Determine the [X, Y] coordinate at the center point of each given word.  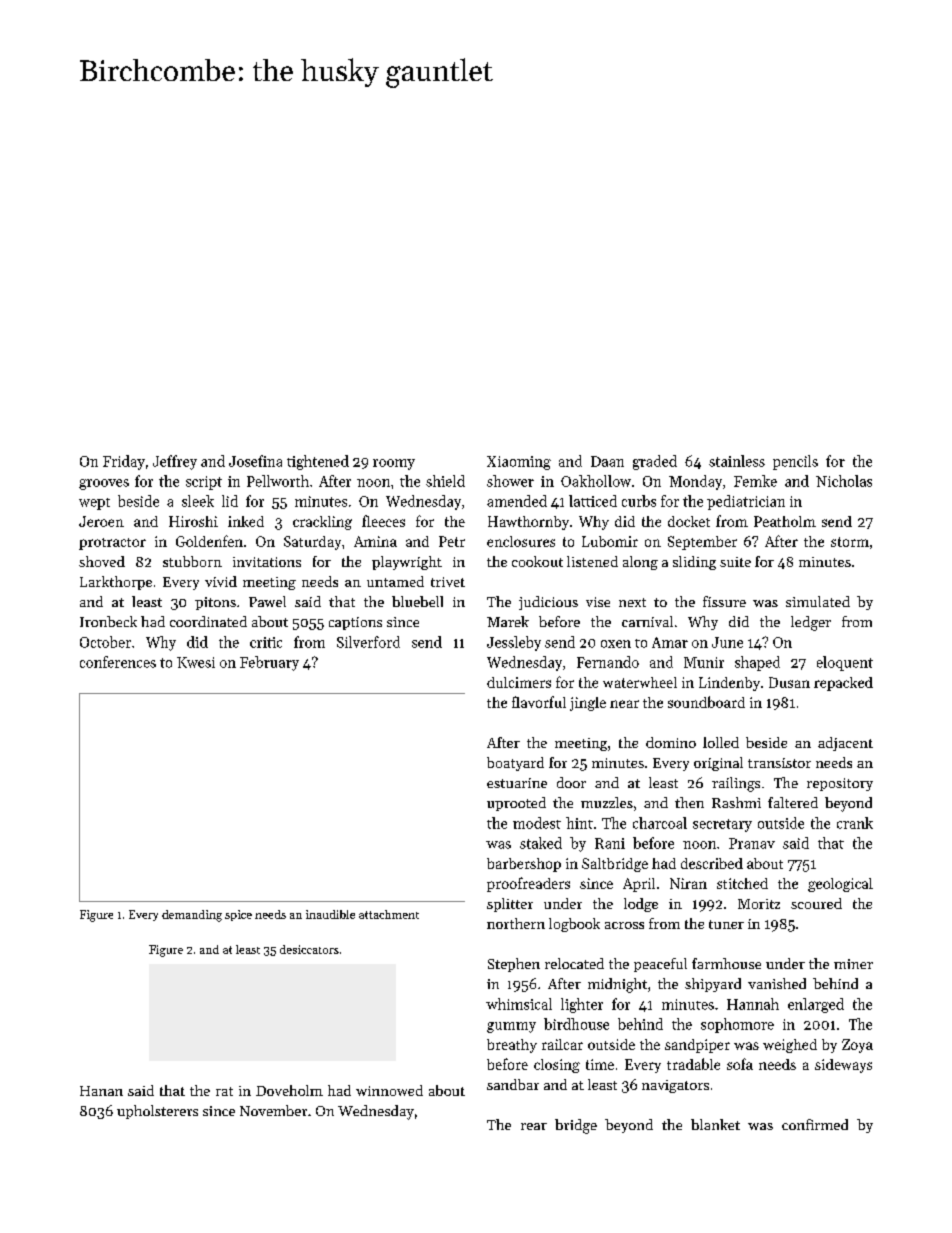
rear [534, 1126]
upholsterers [157, 1112]
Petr [452, 541]
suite [735, 562]
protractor [112, 544]
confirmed [815, 1124]
